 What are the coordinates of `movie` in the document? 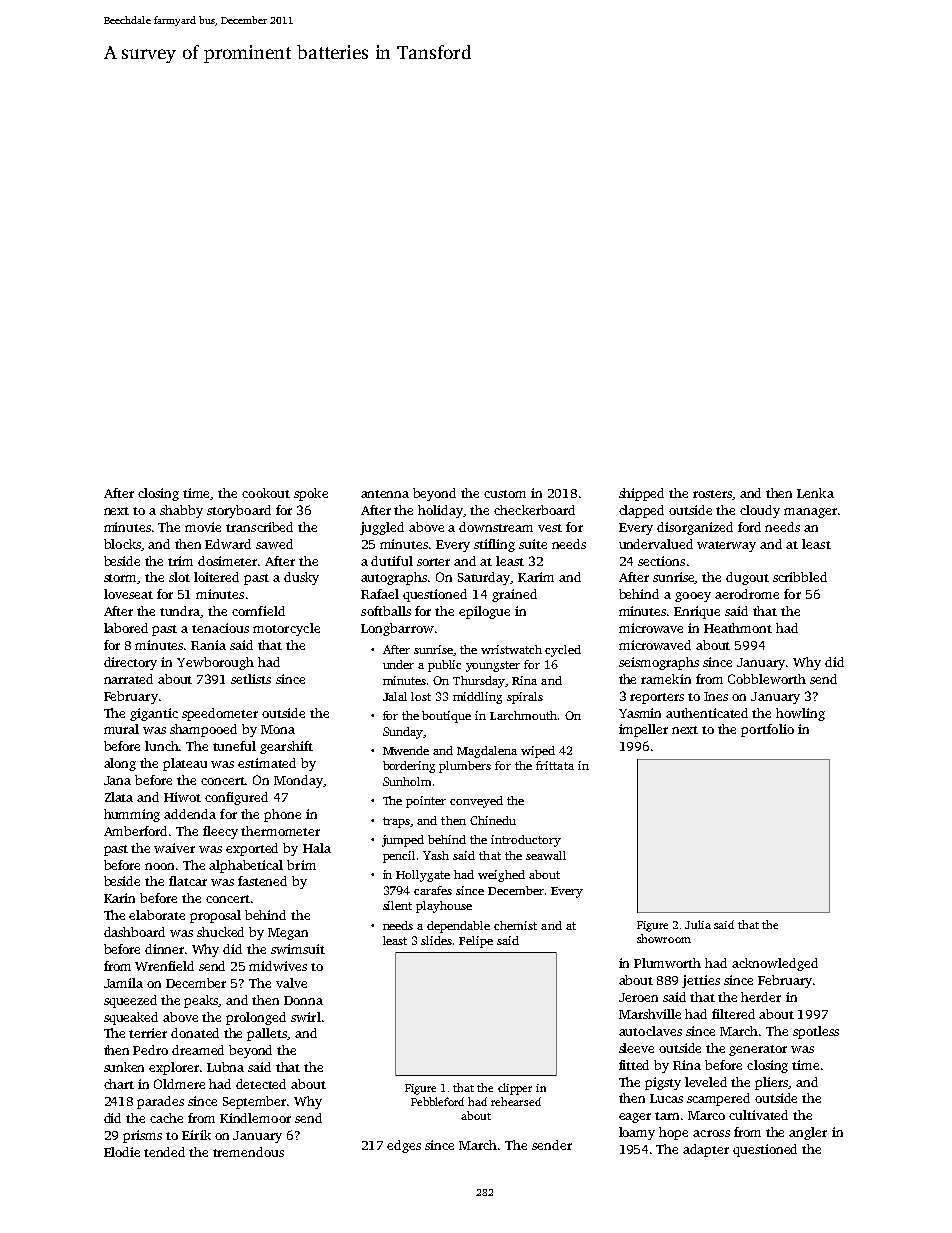 It's located at (203, 527).
